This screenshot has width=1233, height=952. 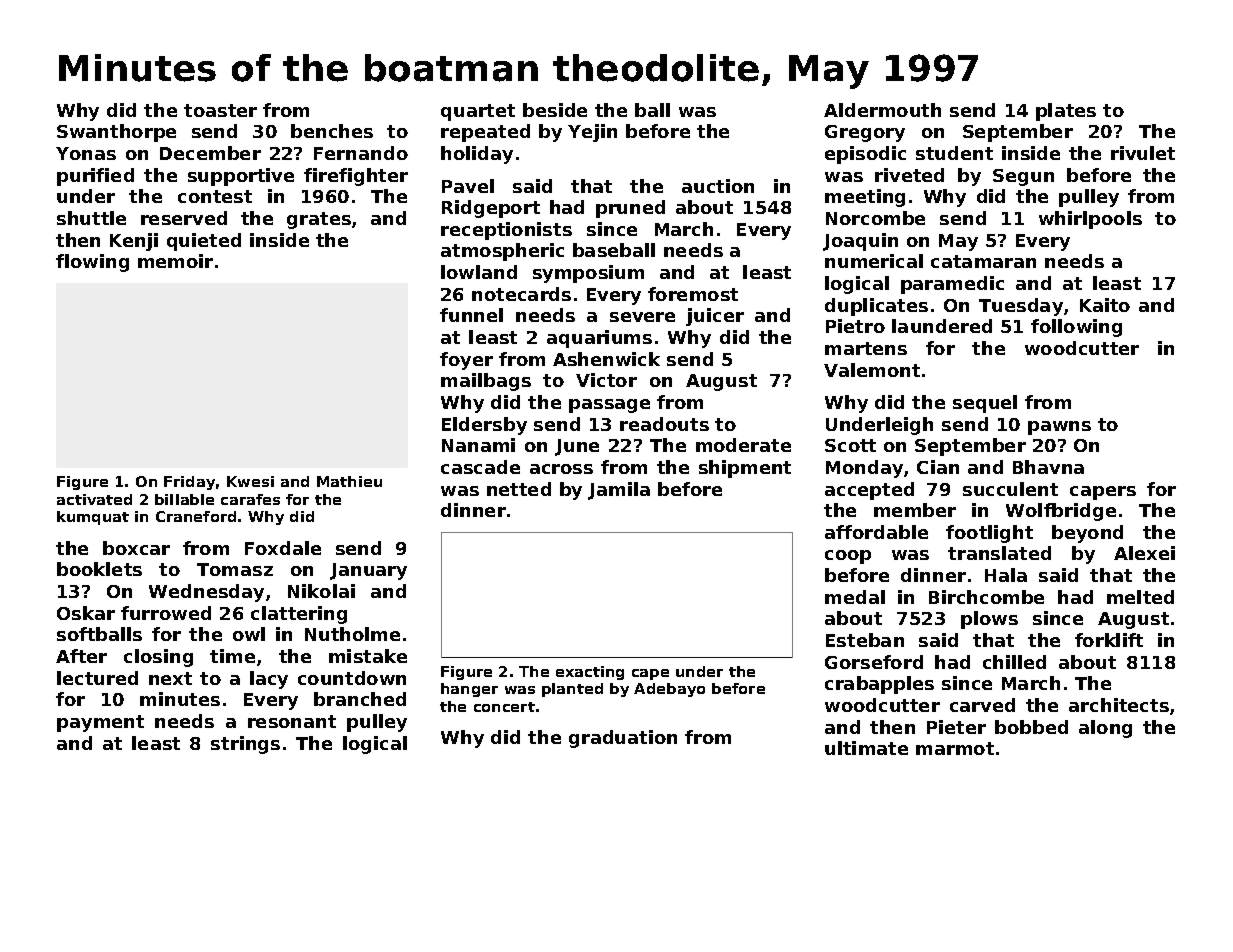 I want to click on holiday, so click(x=477, y=155).
